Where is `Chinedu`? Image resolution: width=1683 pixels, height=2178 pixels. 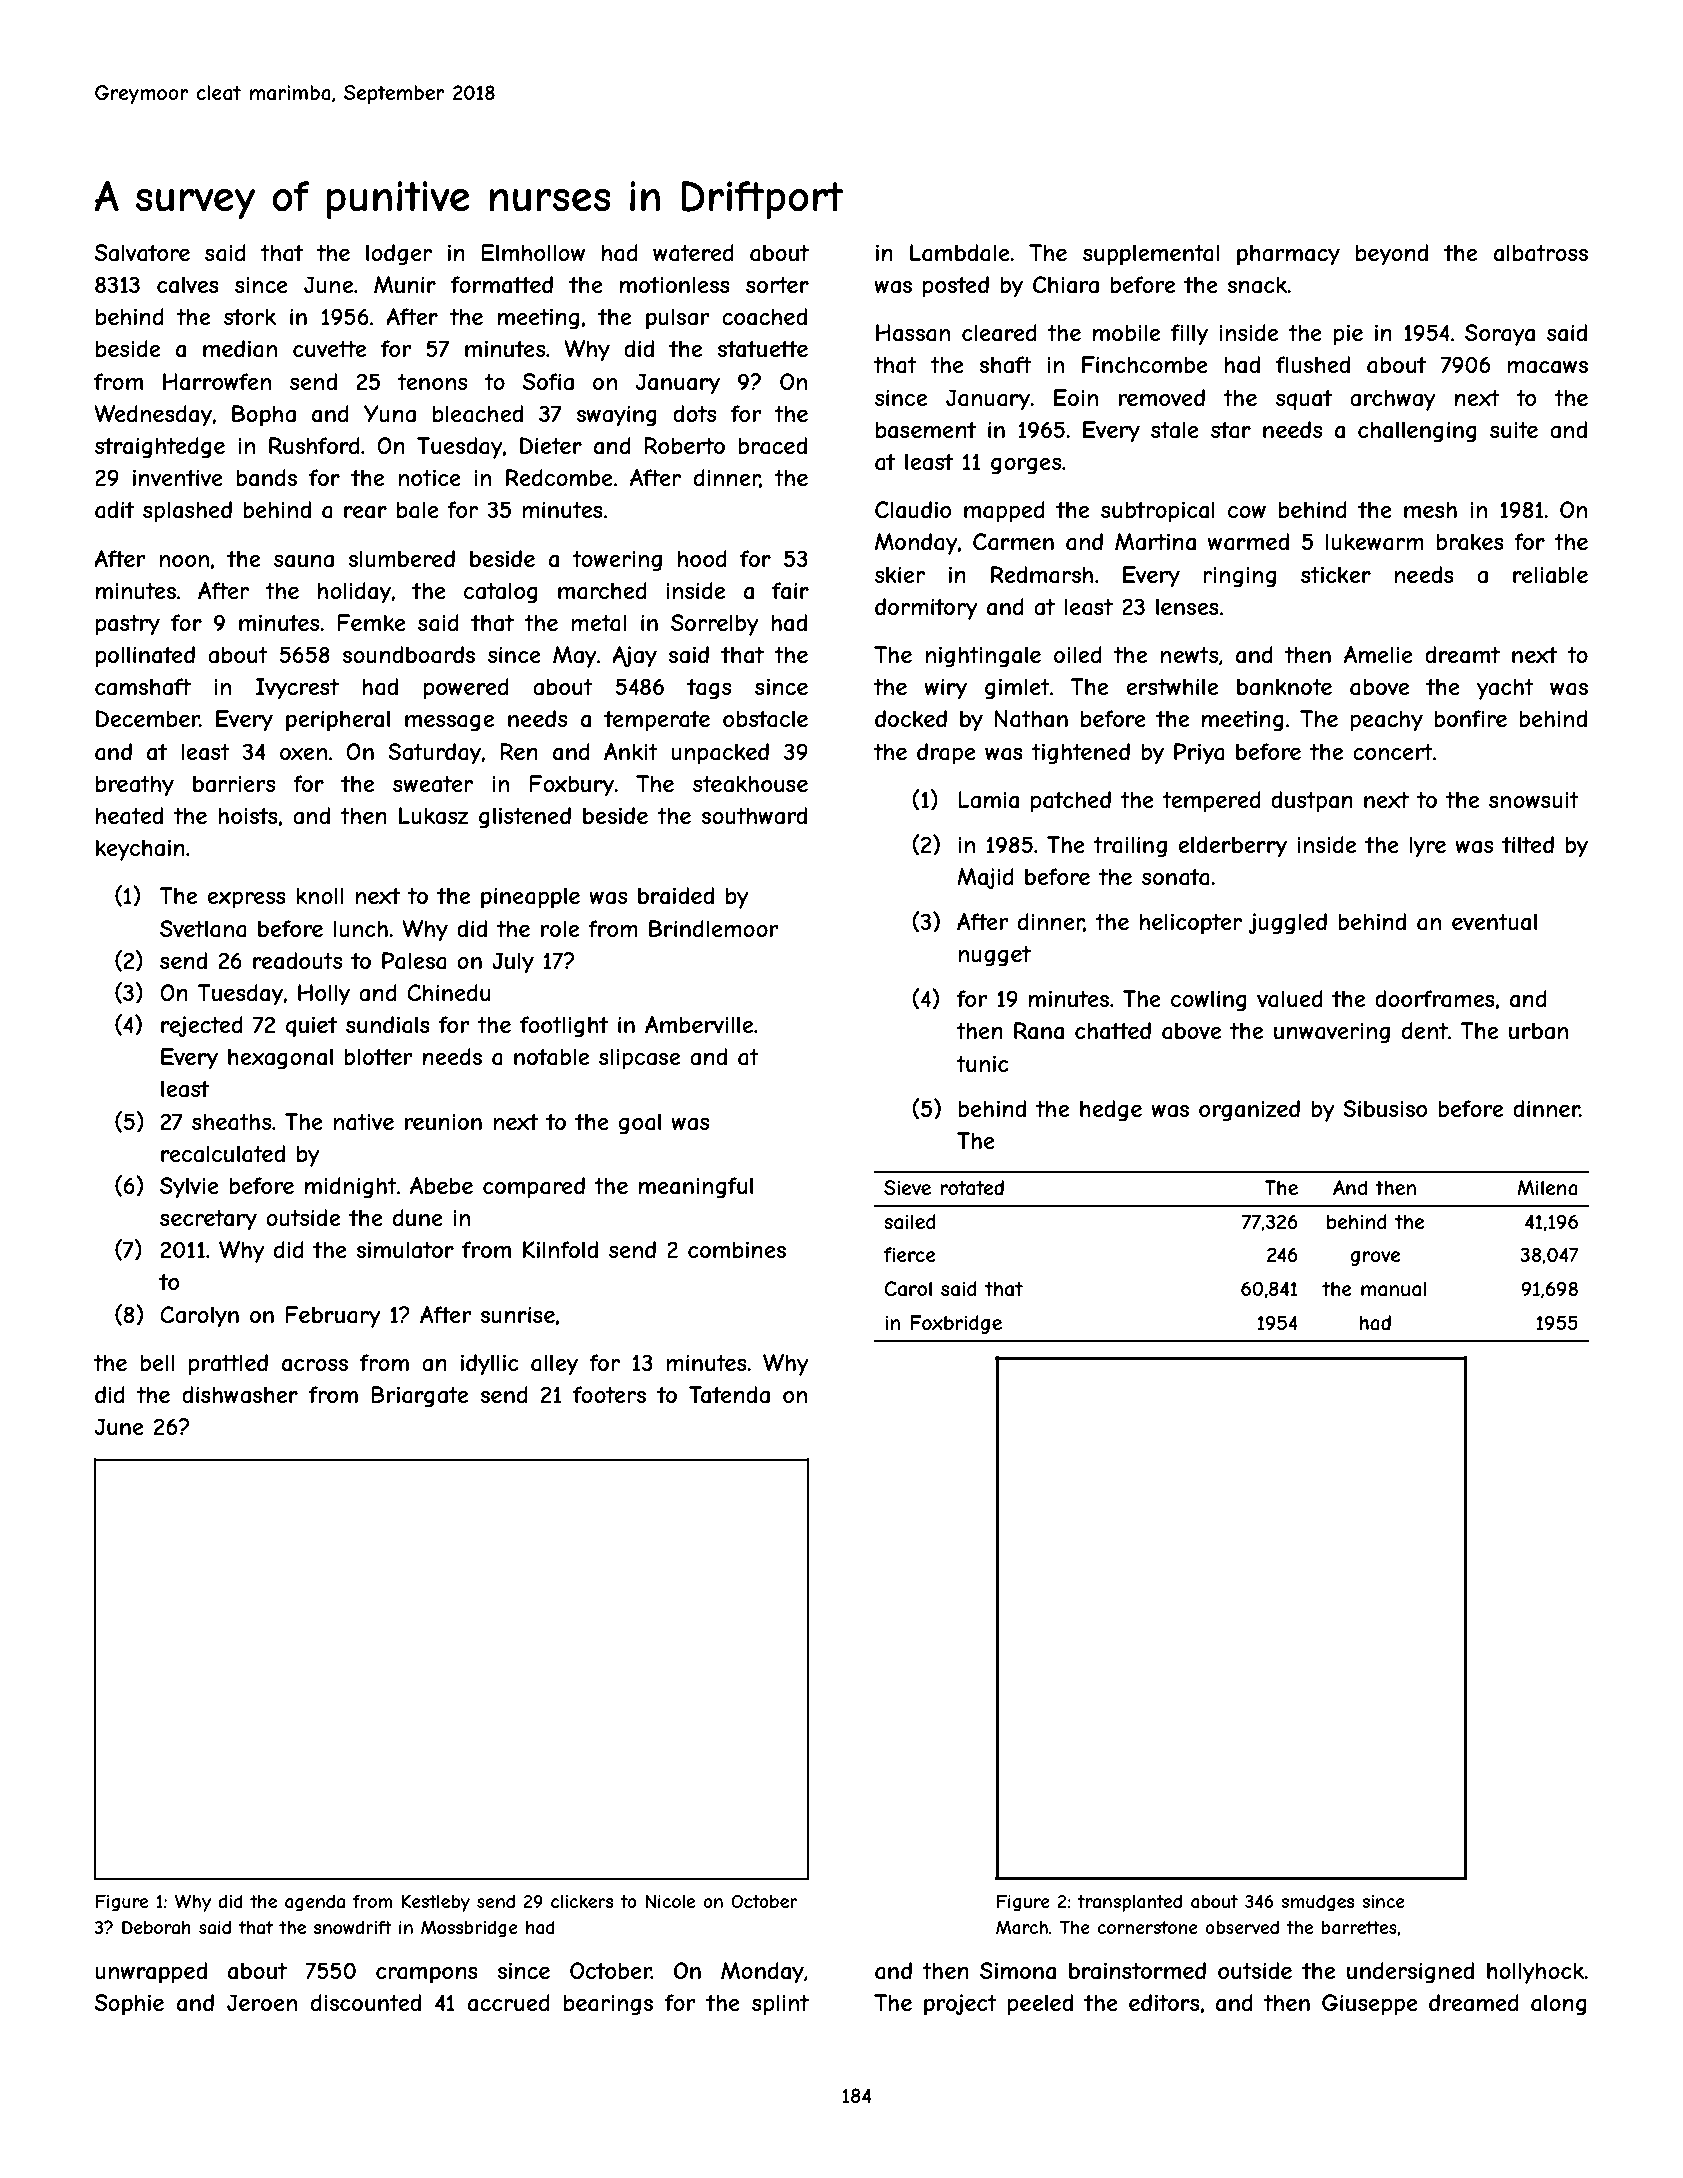 Chinedu is located at coordinates (448, 992).
